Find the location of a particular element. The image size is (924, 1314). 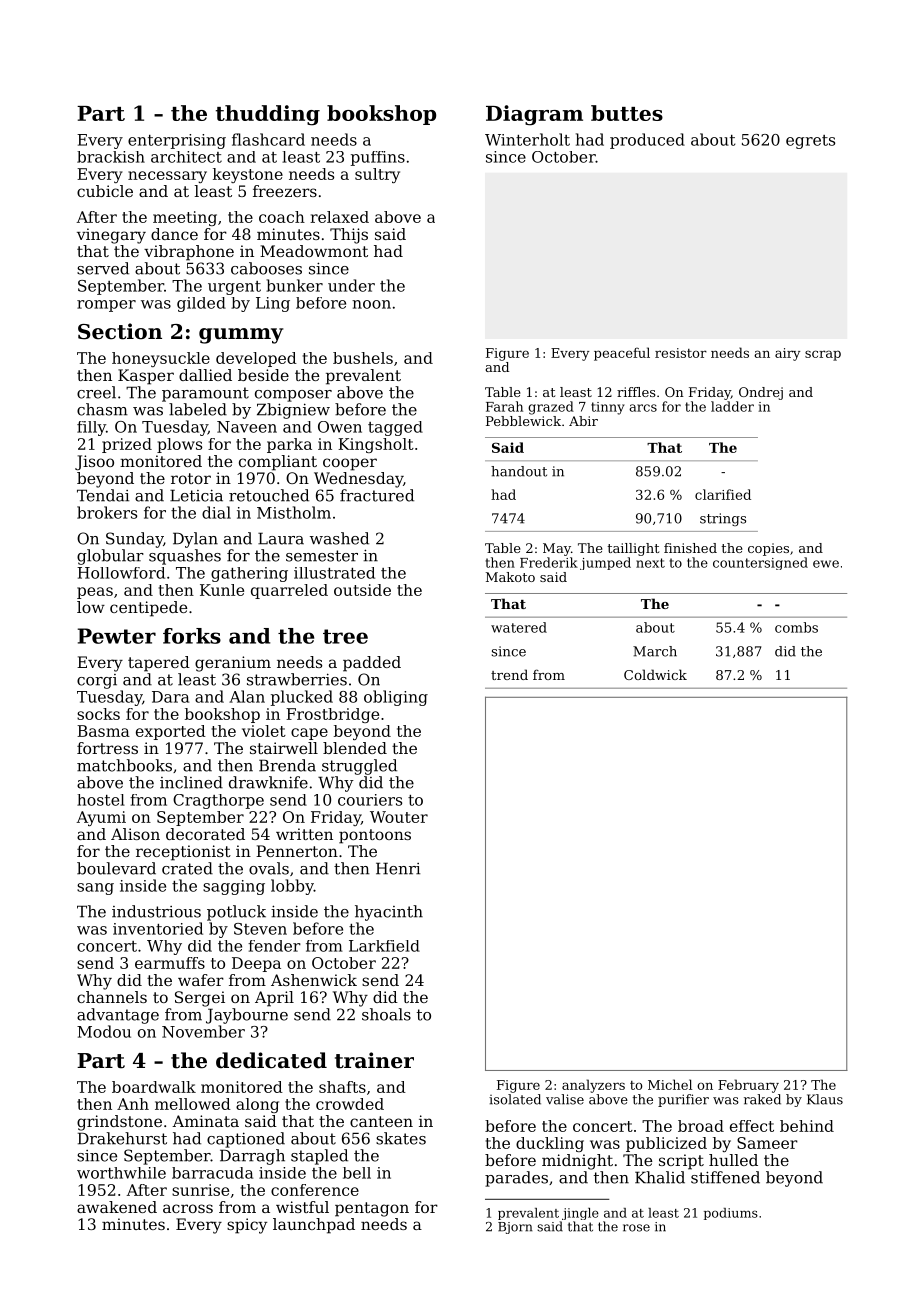

enterprising is located at coordinates (177, 141).
